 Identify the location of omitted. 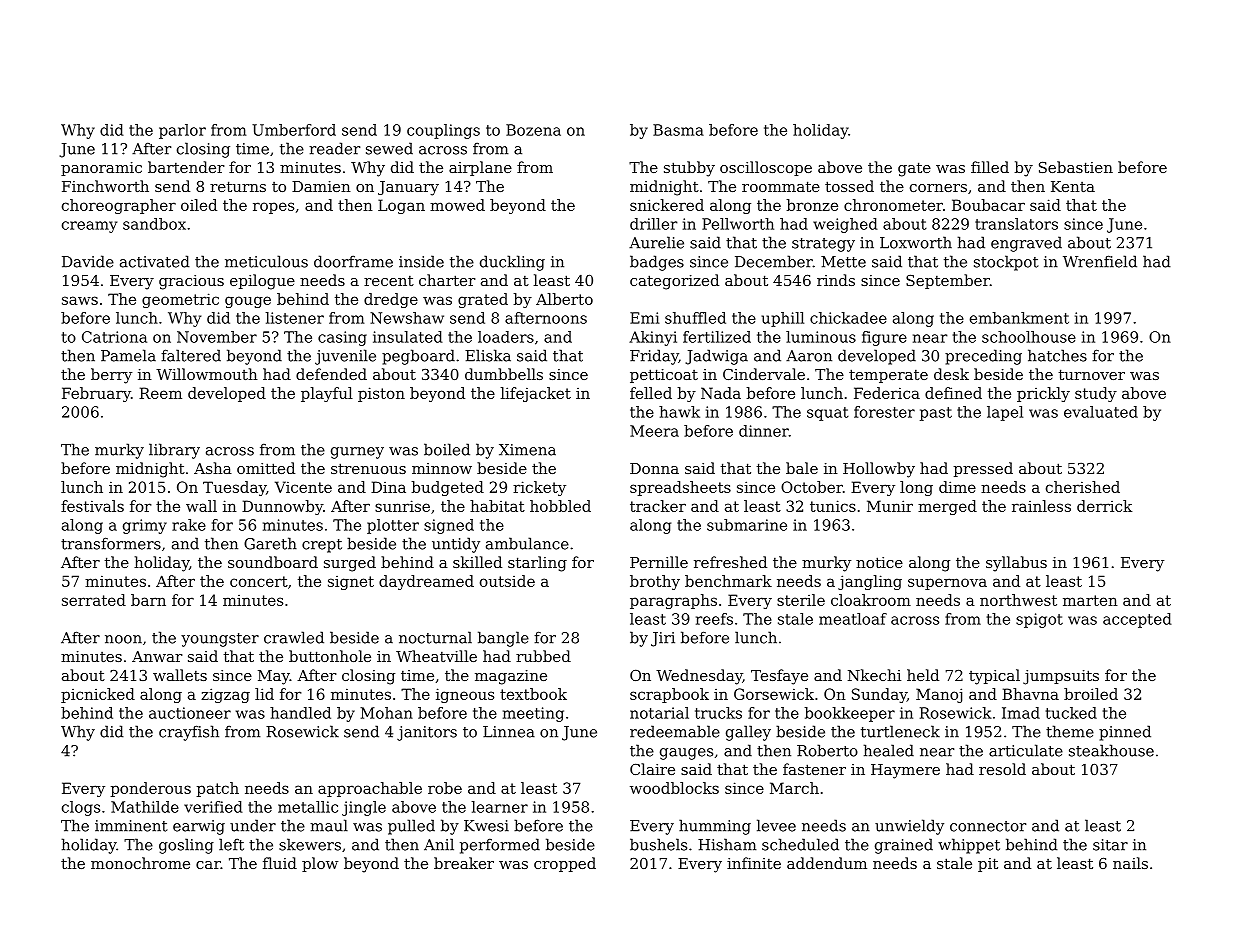
(266, 468).
